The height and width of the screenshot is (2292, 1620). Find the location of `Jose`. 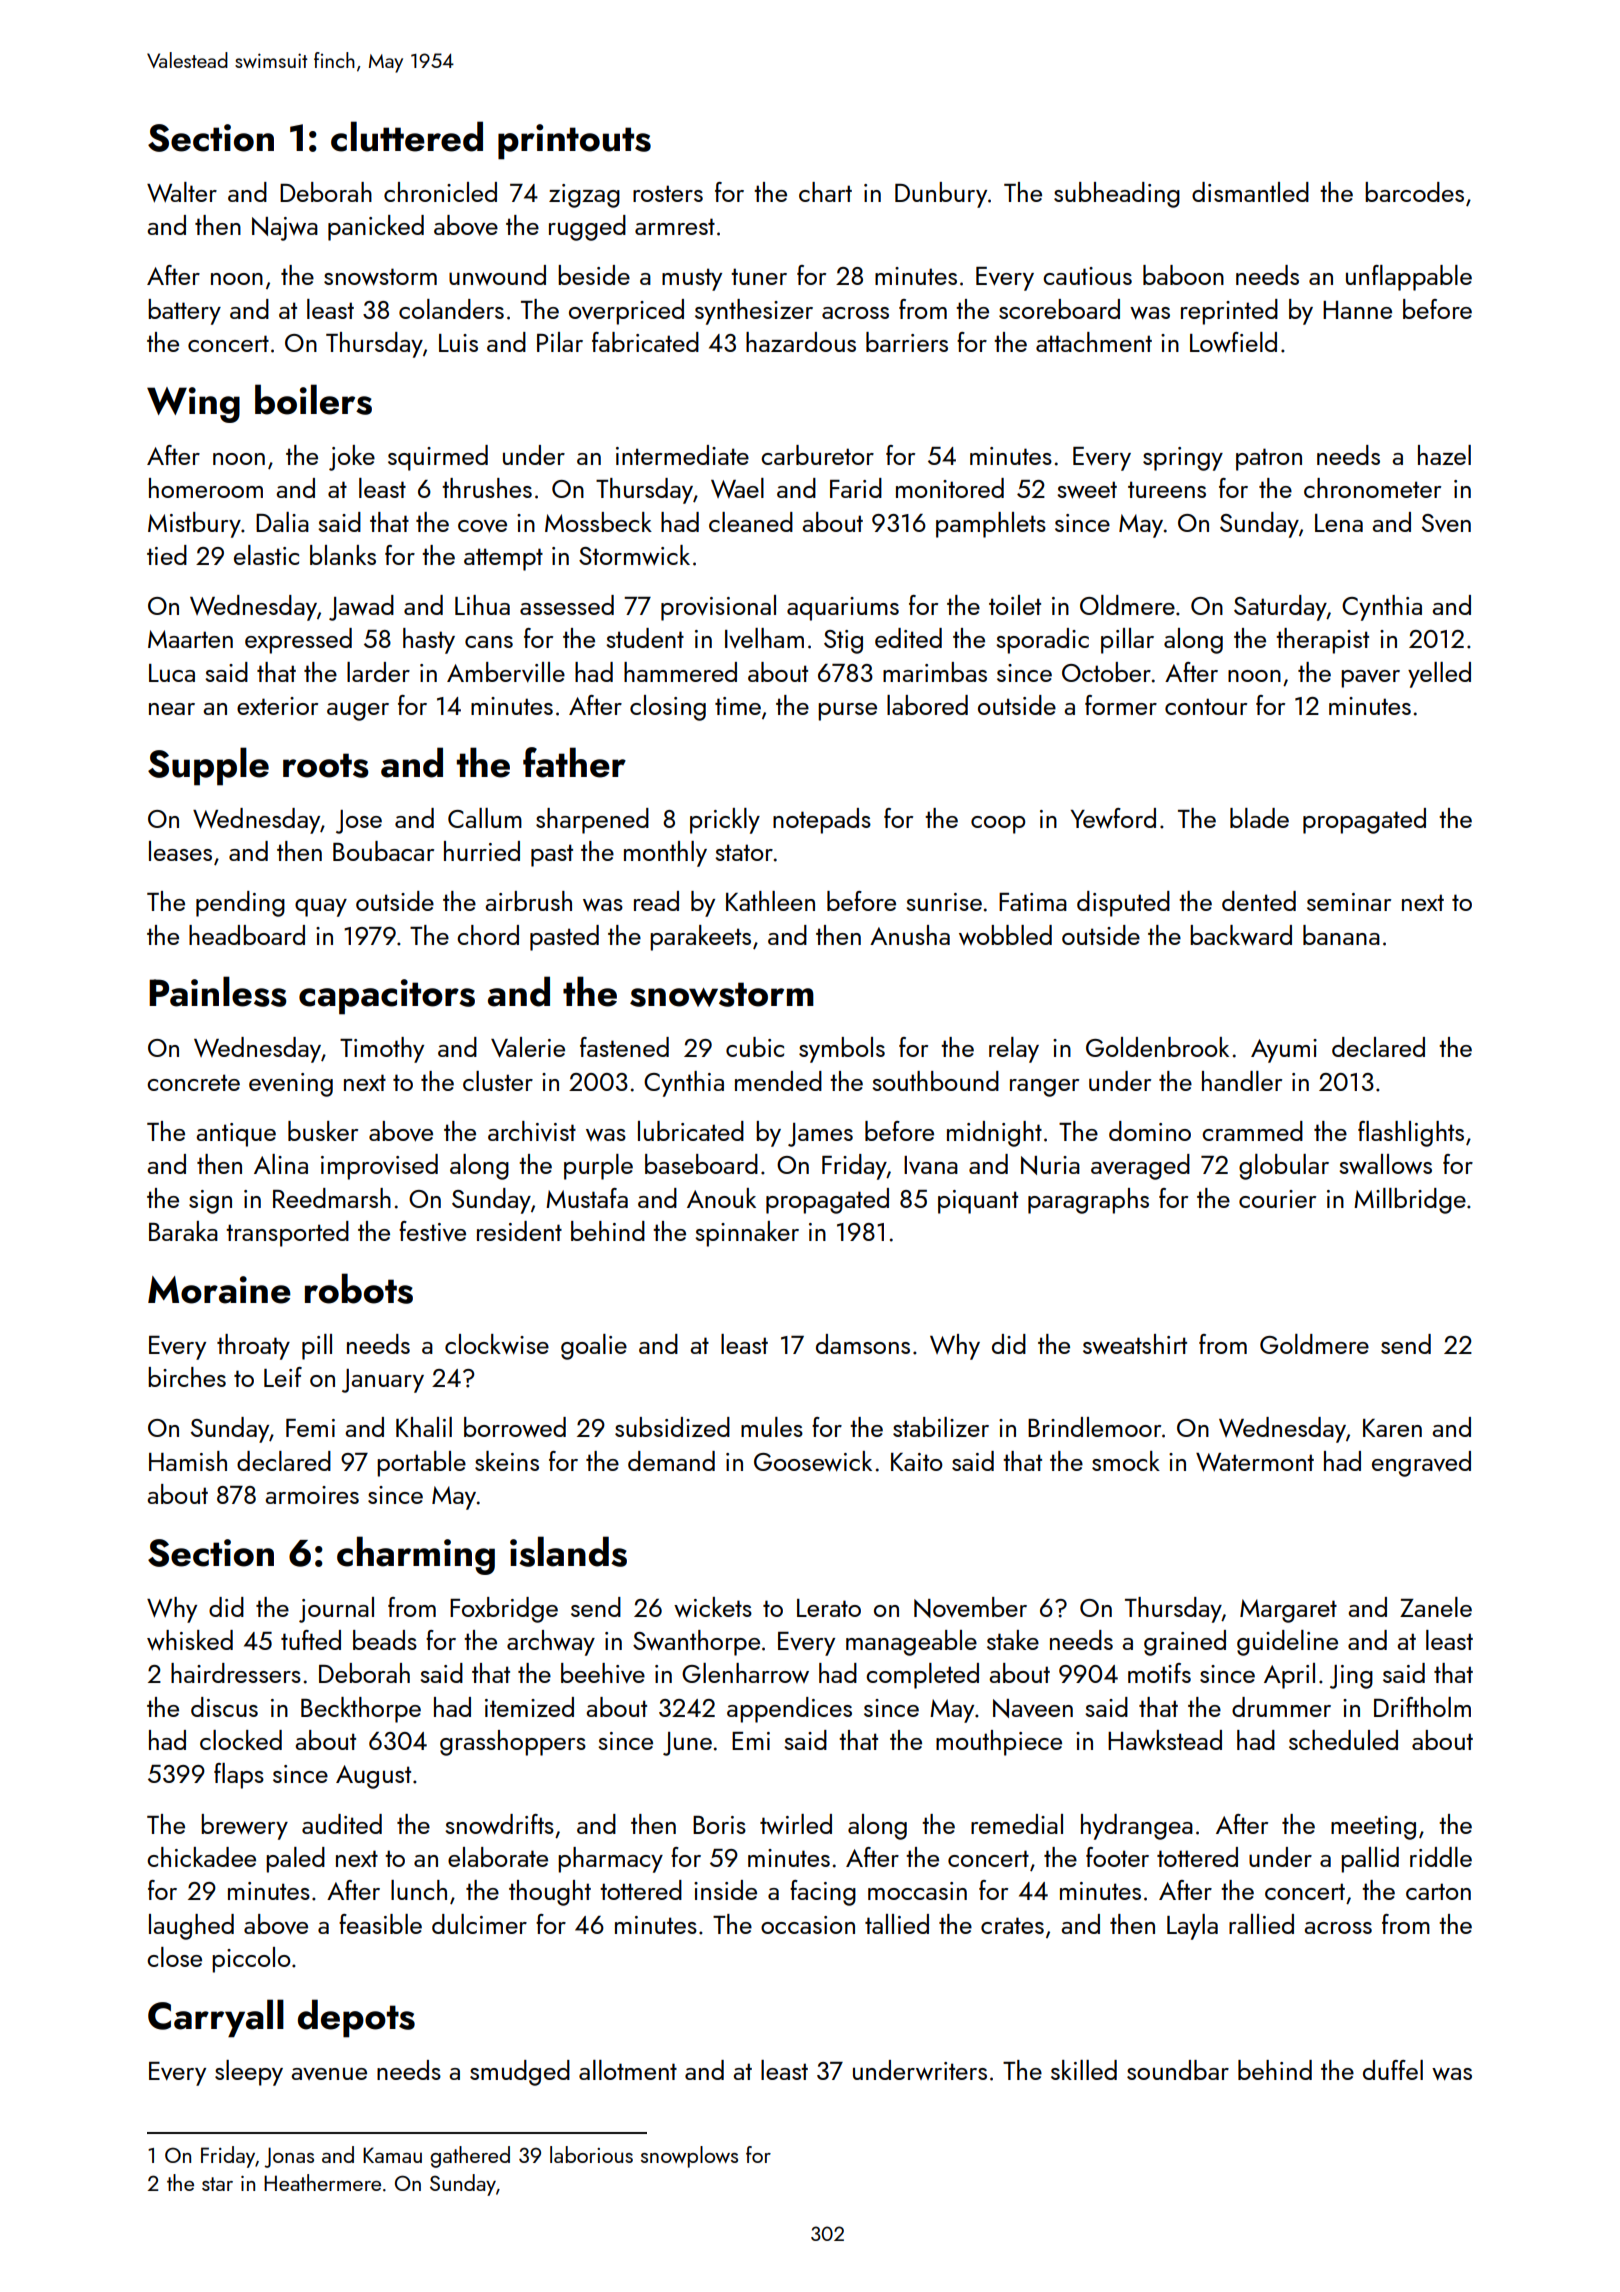

Jose is located at coordinates (359, 822).
